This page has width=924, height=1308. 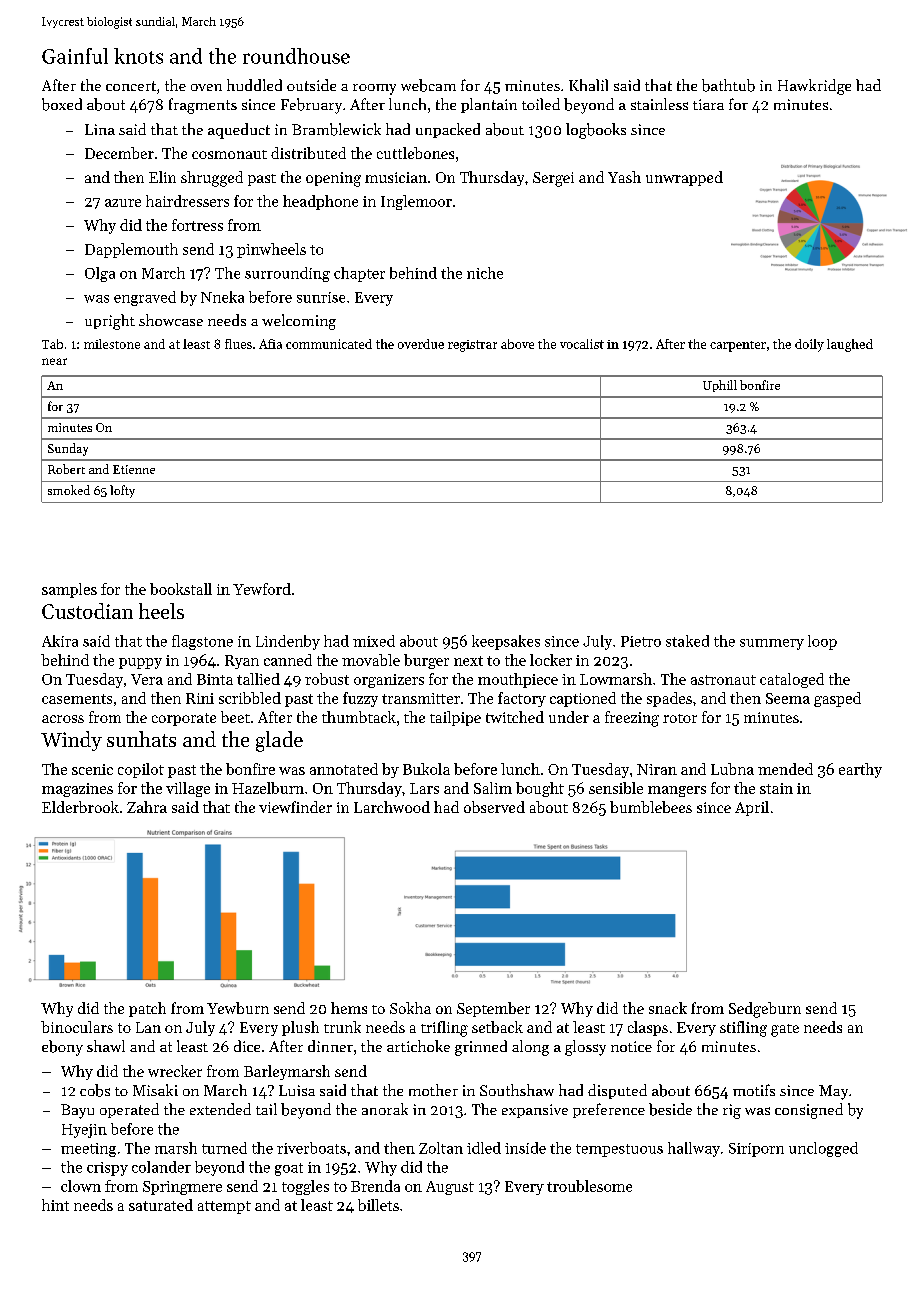 I want to click on rotor, so click(x=680, y=718).
